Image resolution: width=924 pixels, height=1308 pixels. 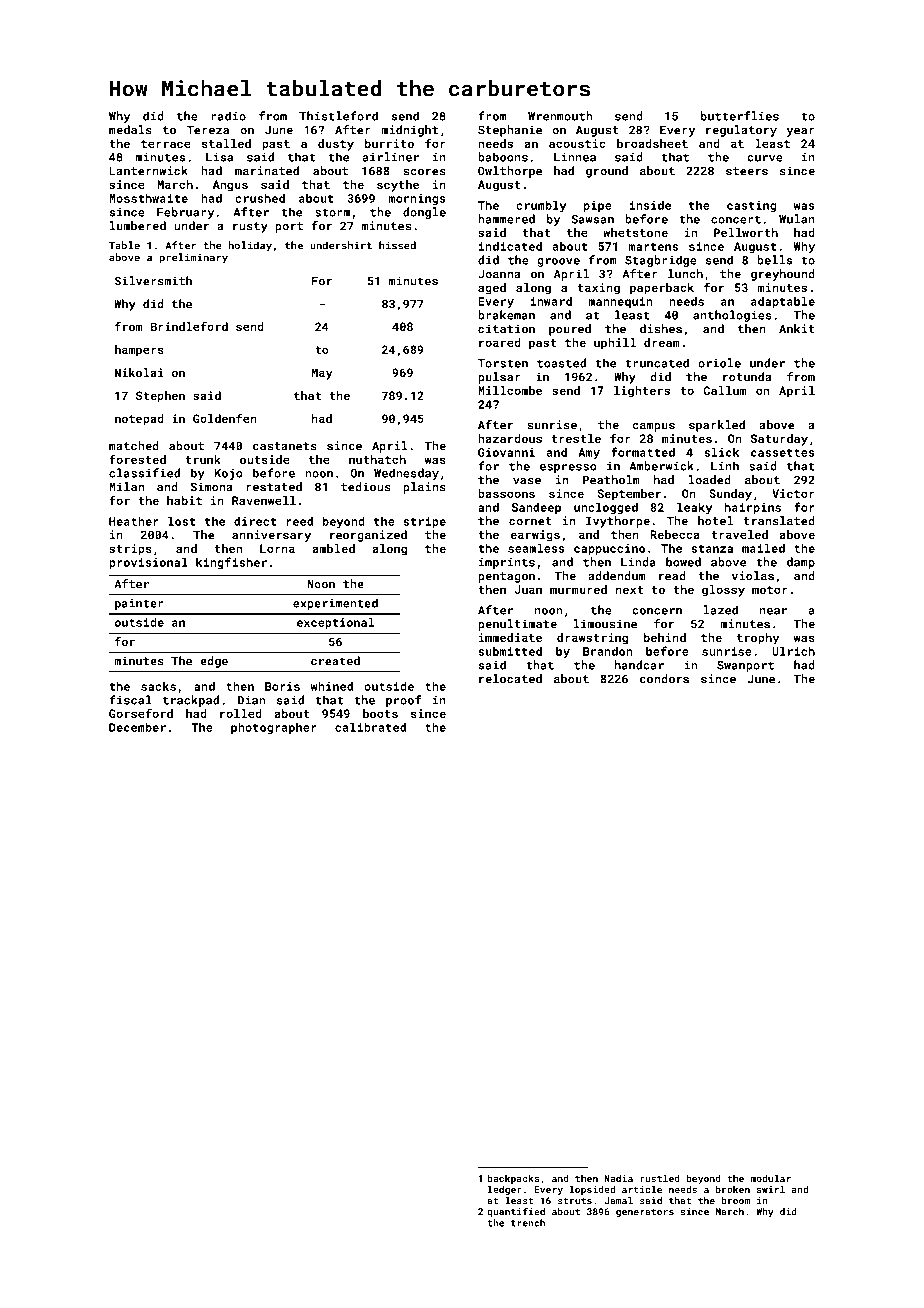 What do you see at coordinates (228, 116) in the page?
I see `radio` at bounding box center [228, 116].
